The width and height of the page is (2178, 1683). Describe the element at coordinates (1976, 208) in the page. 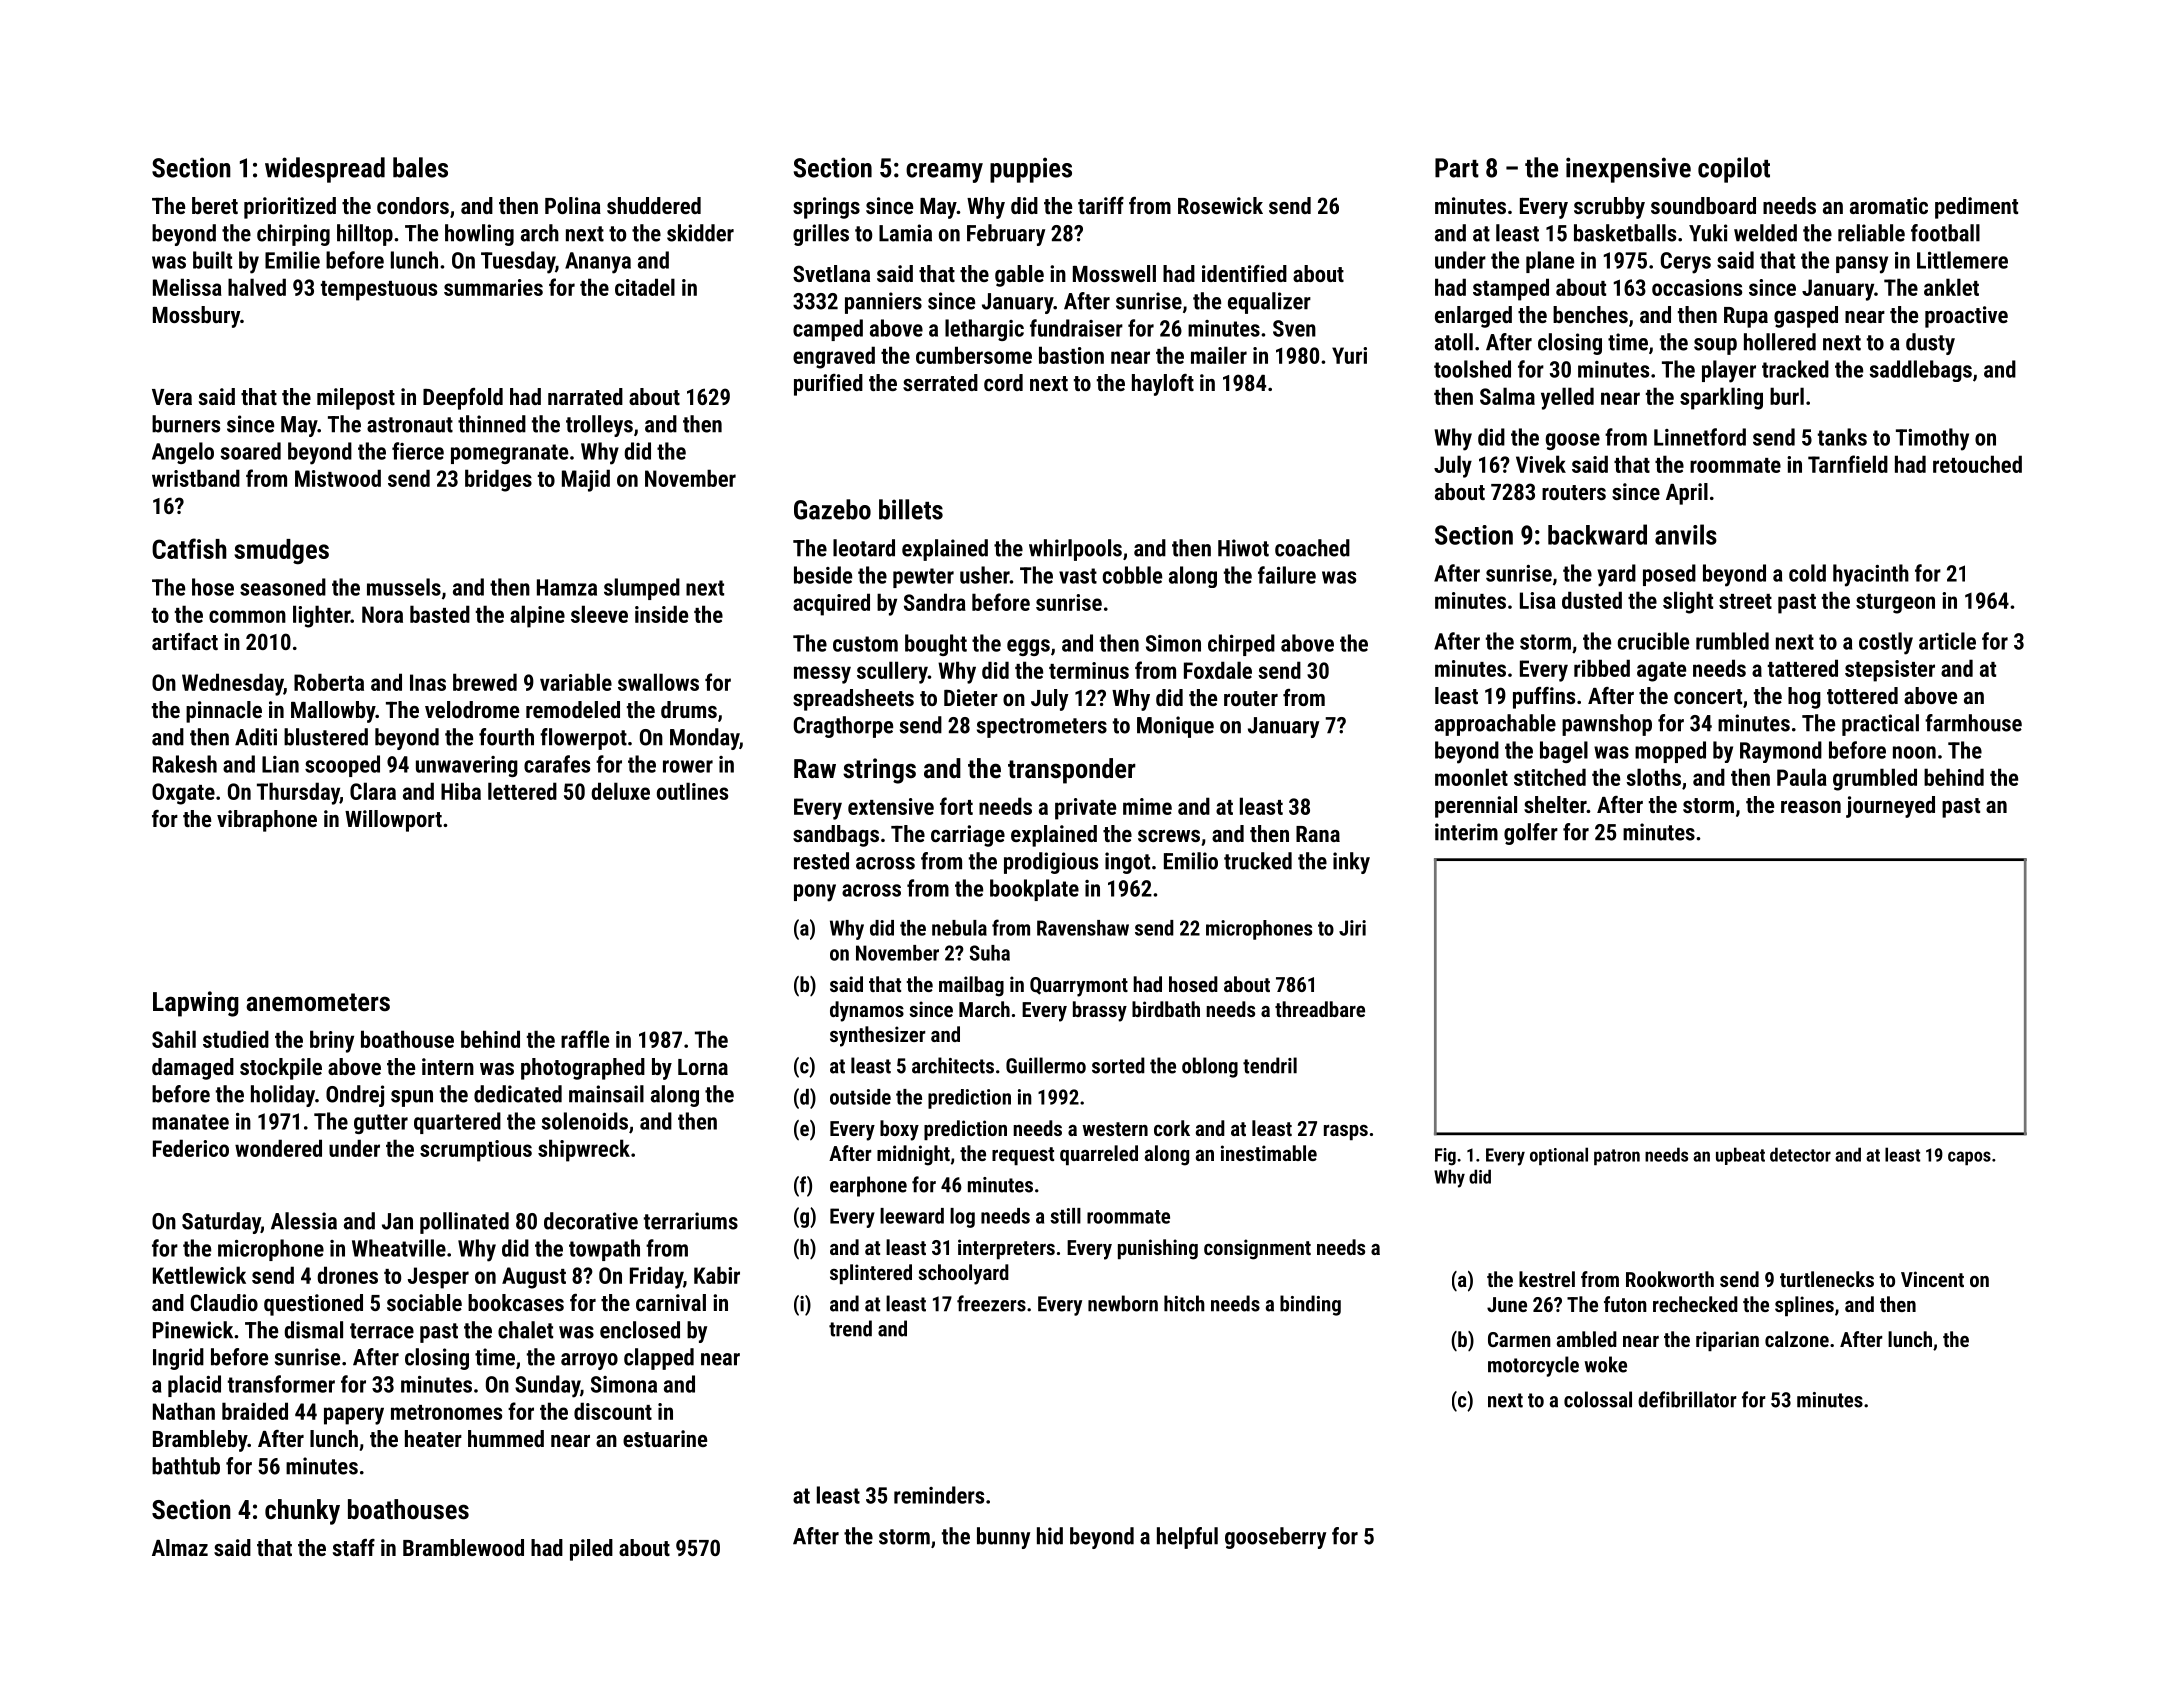

I see `pediment` at that location.
